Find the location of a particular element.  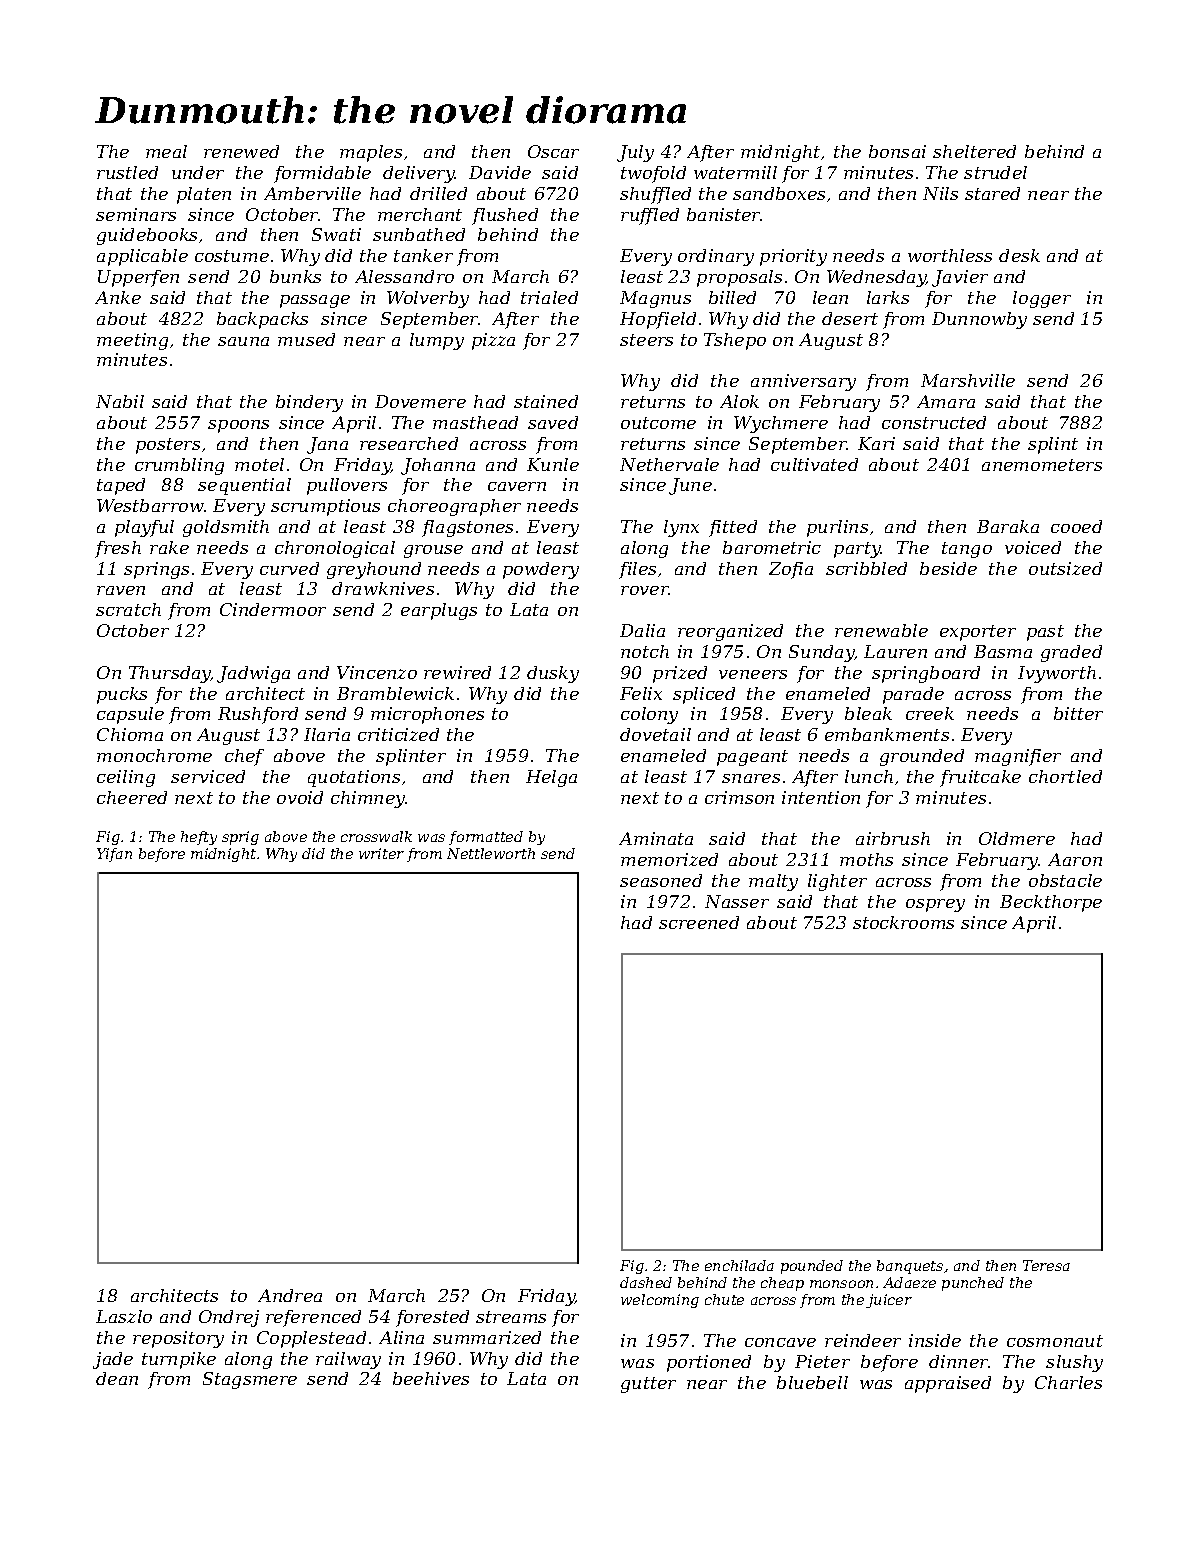

streams is located at coordinates (511, 1317).
